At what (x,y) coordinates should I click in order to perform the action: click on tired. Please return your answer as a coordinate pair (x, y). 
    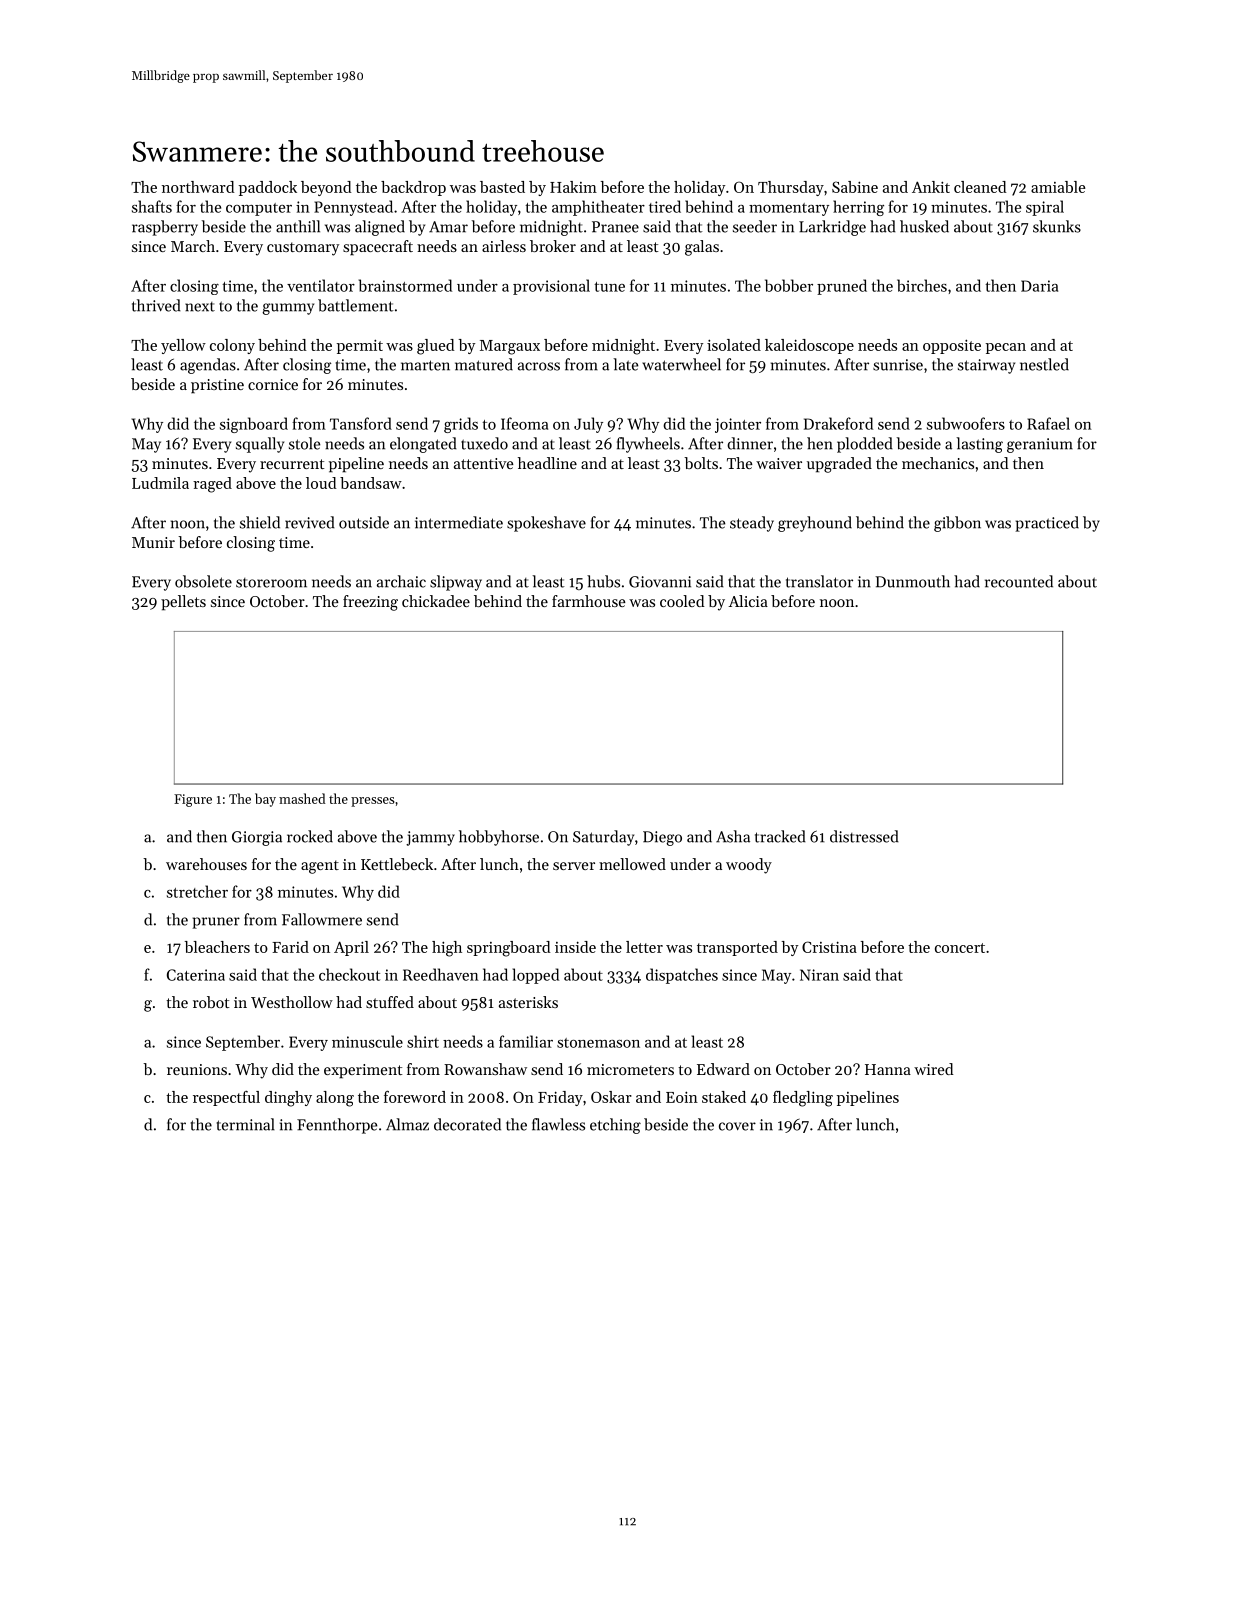
    Looking at the image, I should click on (665, 206).
